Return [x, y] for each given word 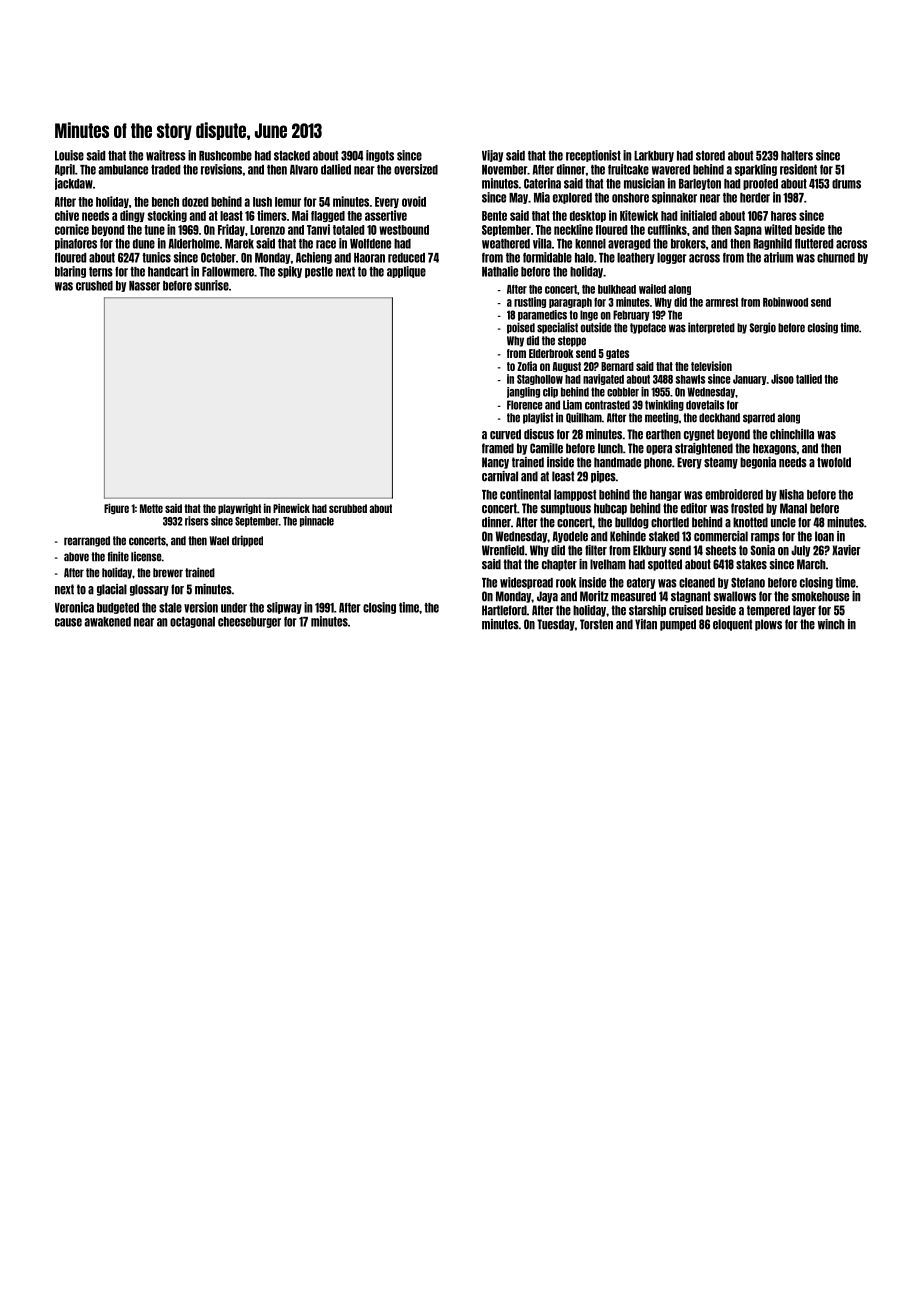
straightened [704, 449]
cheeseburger [249, 622]
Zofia [527, 366]
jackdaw [74, 184]
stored [710, 156]
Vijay [492, 156]
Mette [151, 508]
